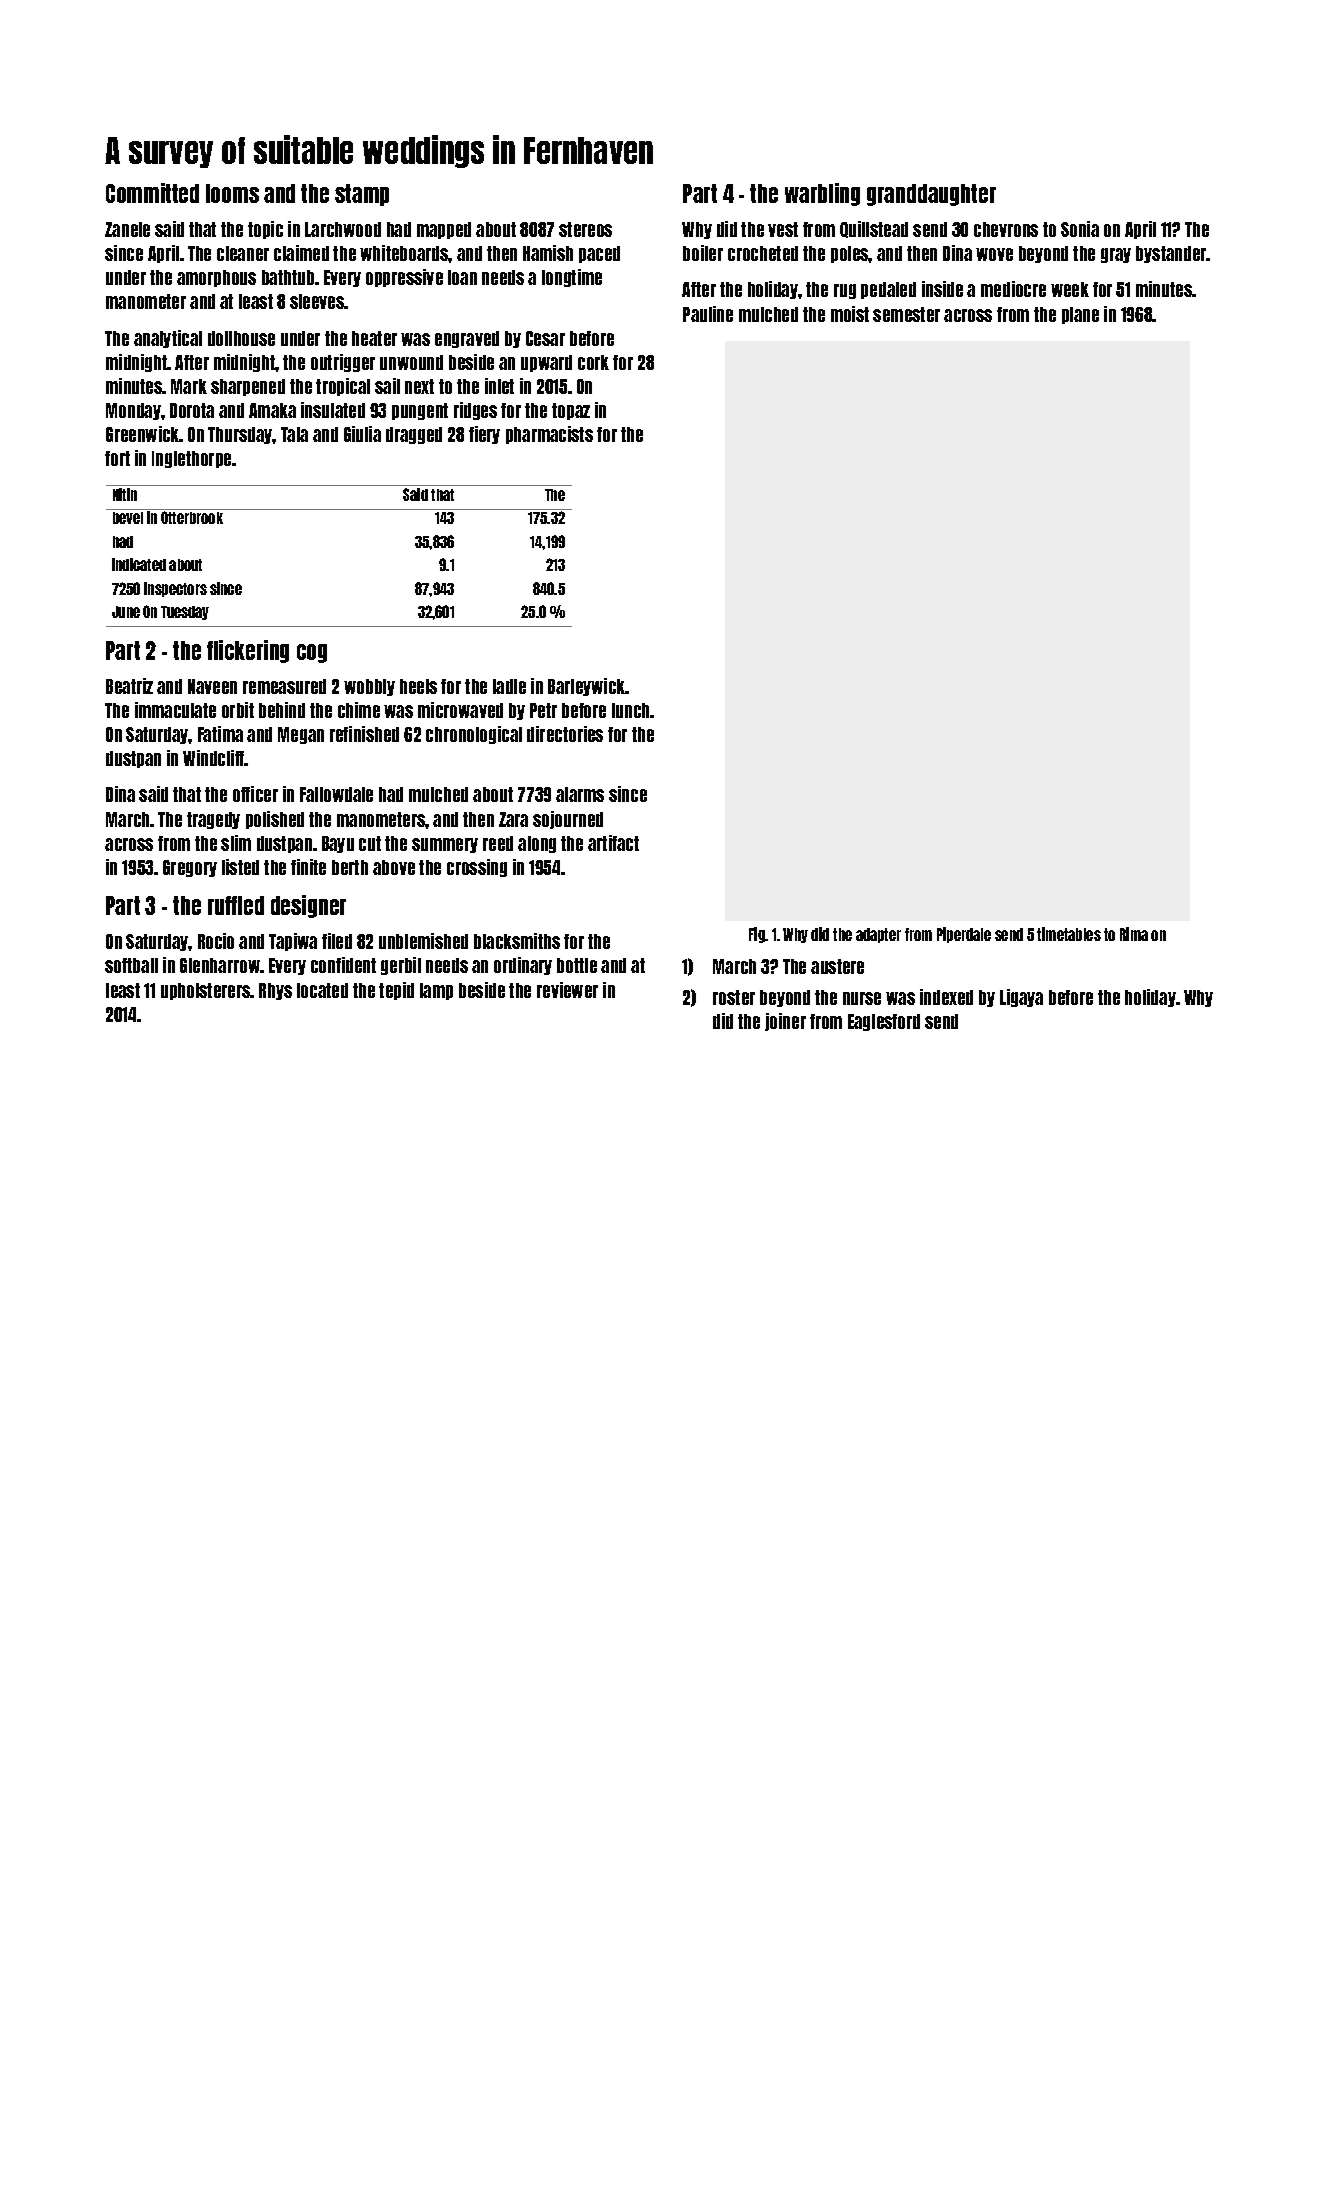 The image size is (1338, 2204). Describe the element at coordinates (565, 734) in the screenshot. I see `directories` at that location.
